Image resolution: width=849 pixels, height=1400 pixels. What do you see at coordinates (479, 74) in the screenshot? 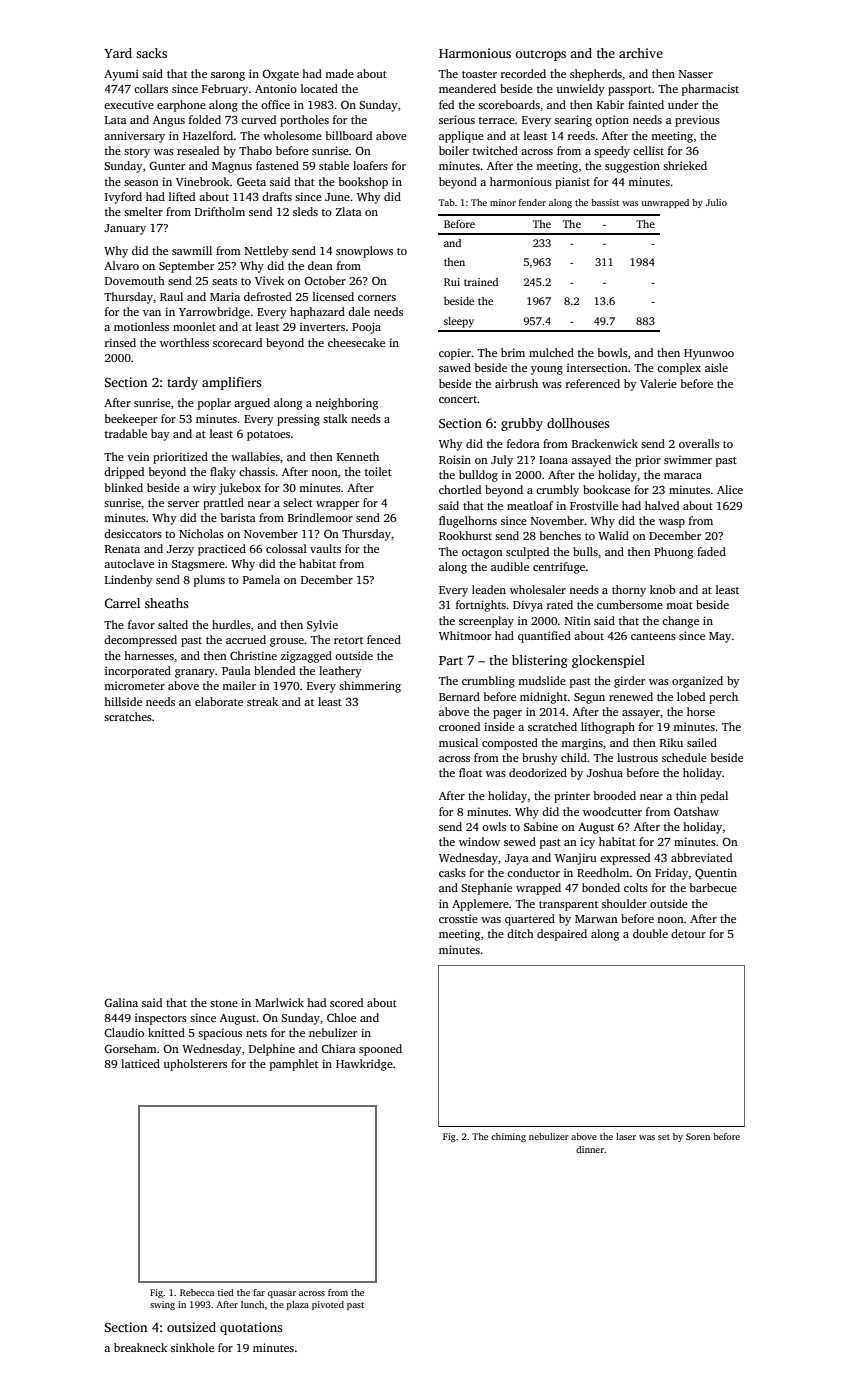
I see `toaster` at bounding box center [479, 74].
